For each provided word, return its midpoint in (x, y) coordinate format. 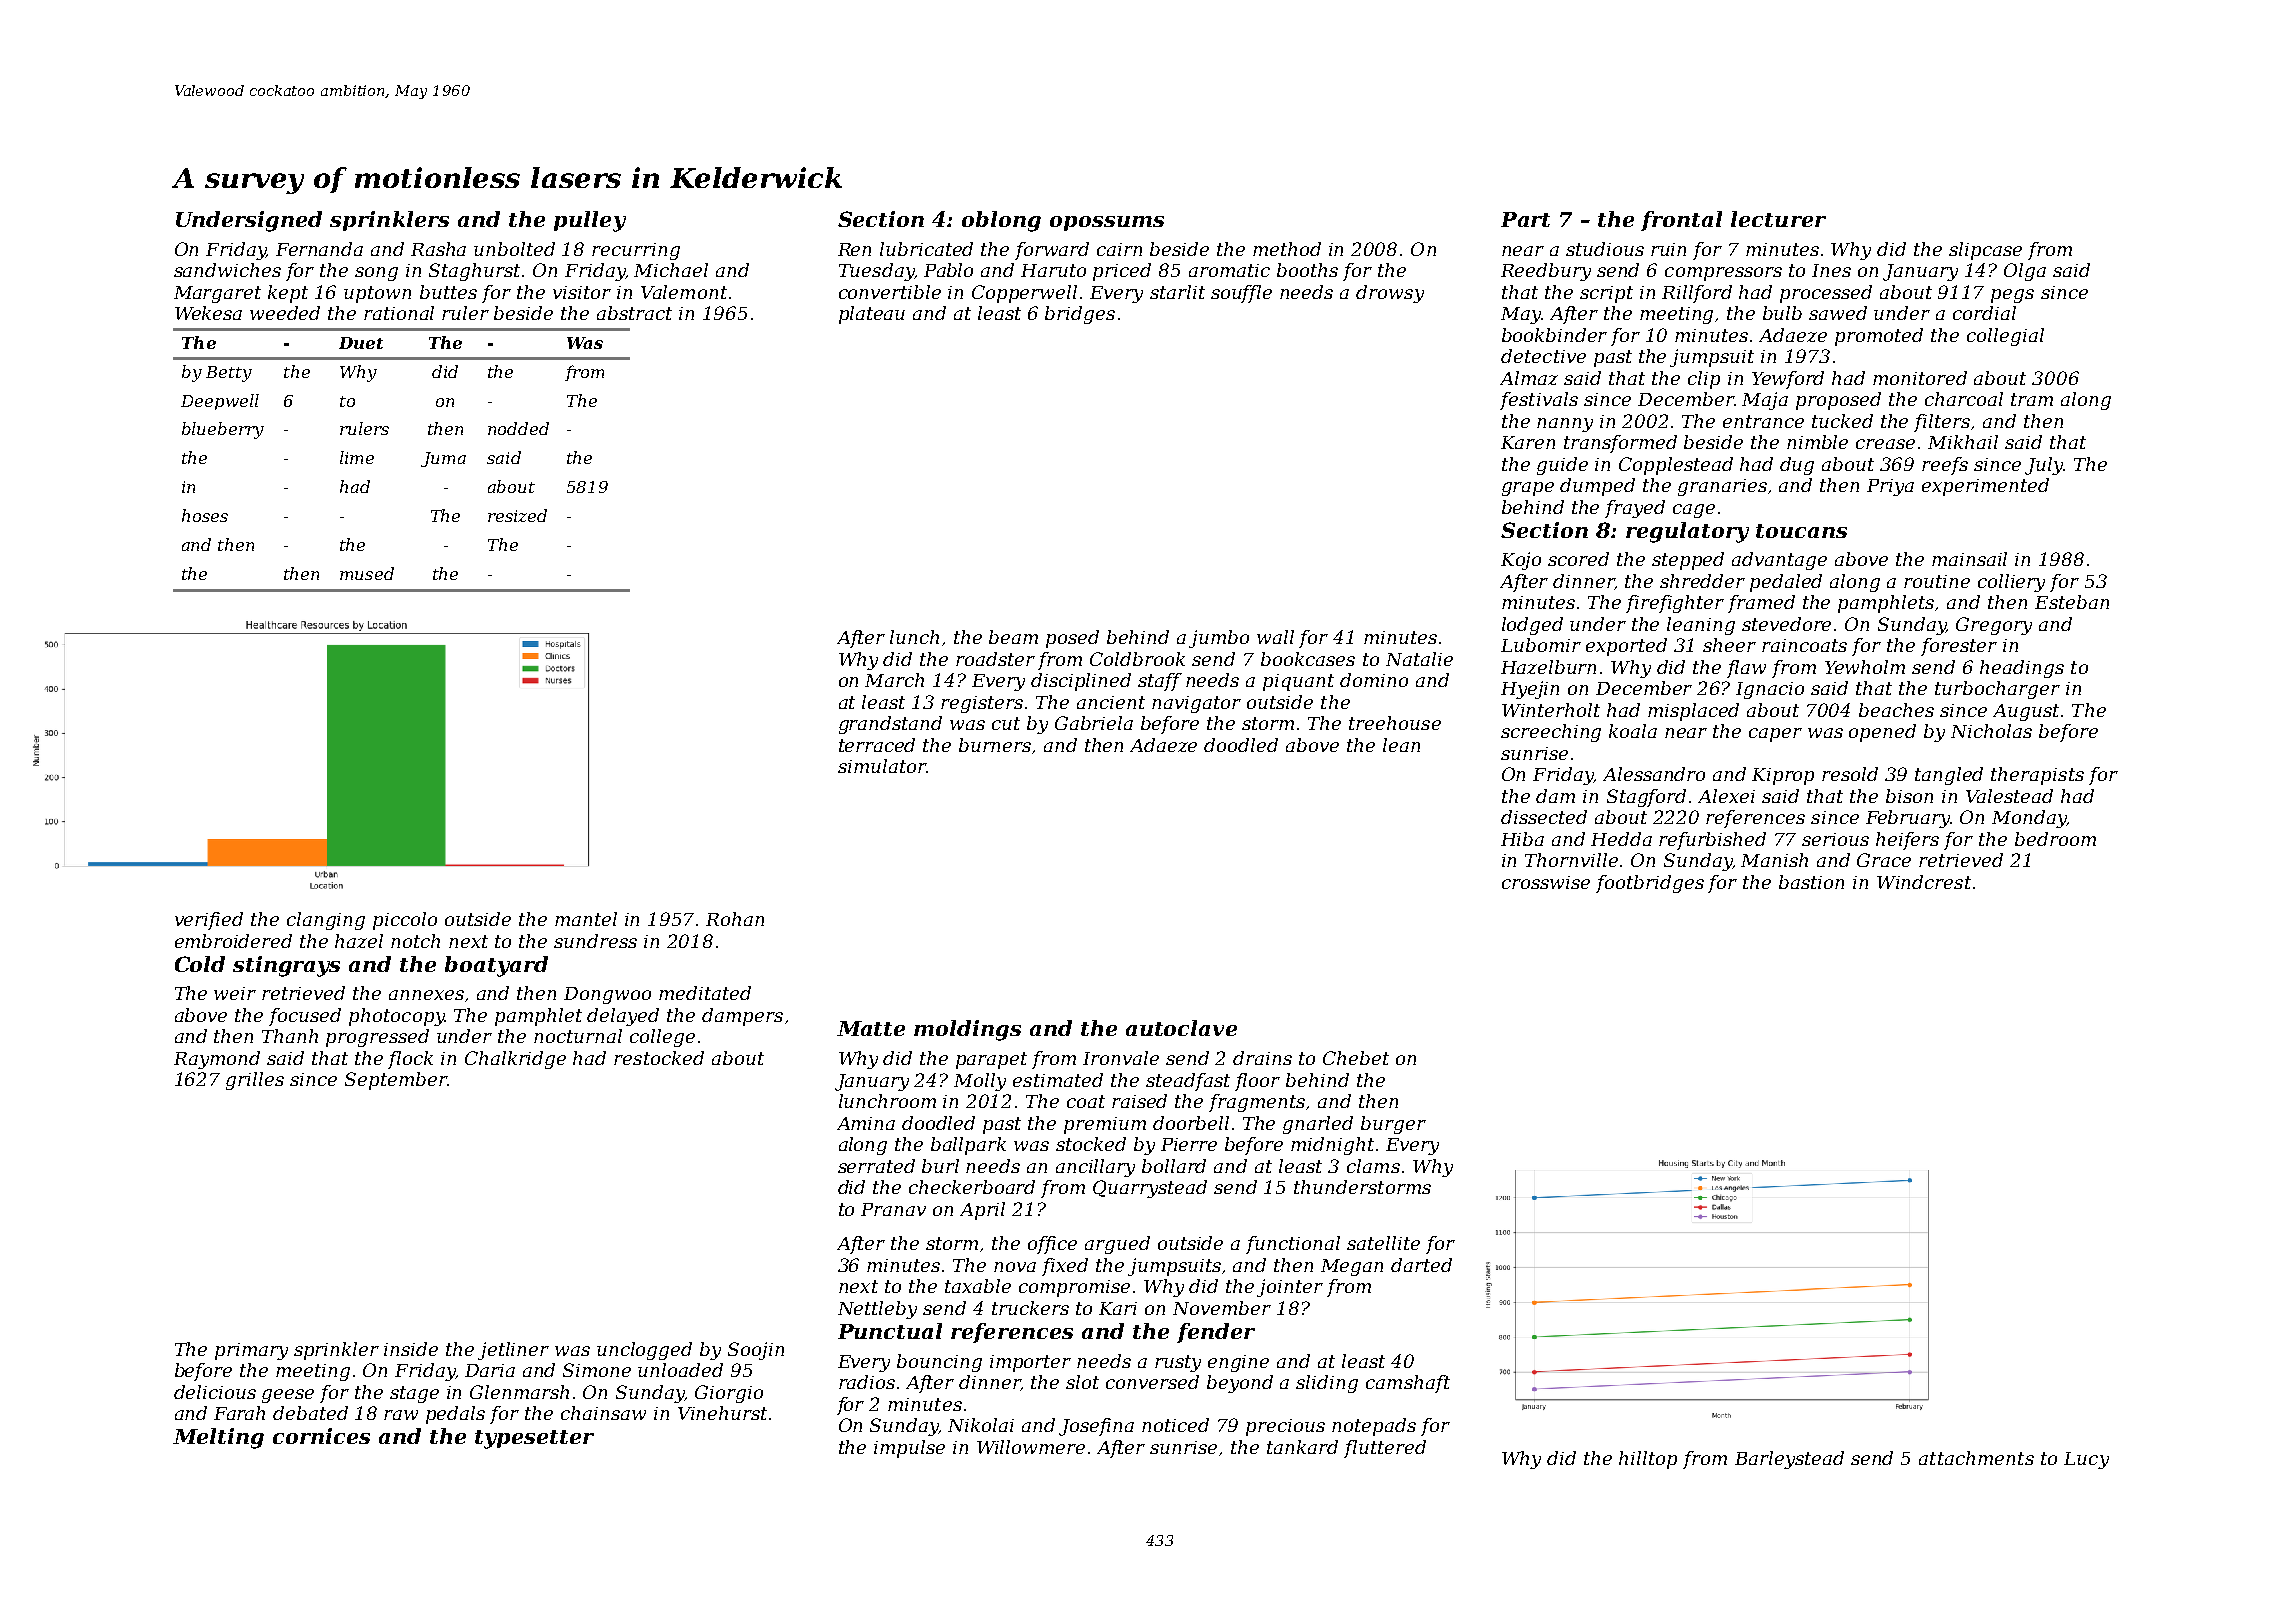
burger (1393, 1125)
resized (517, 515)
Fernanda (319, 249)
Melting (218, 1438)
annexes (426, 995)
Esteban (2072, 602)
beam (1013, 637)
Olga (2025, 272)
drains (1262, 1058)
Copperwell (1024, 294)
